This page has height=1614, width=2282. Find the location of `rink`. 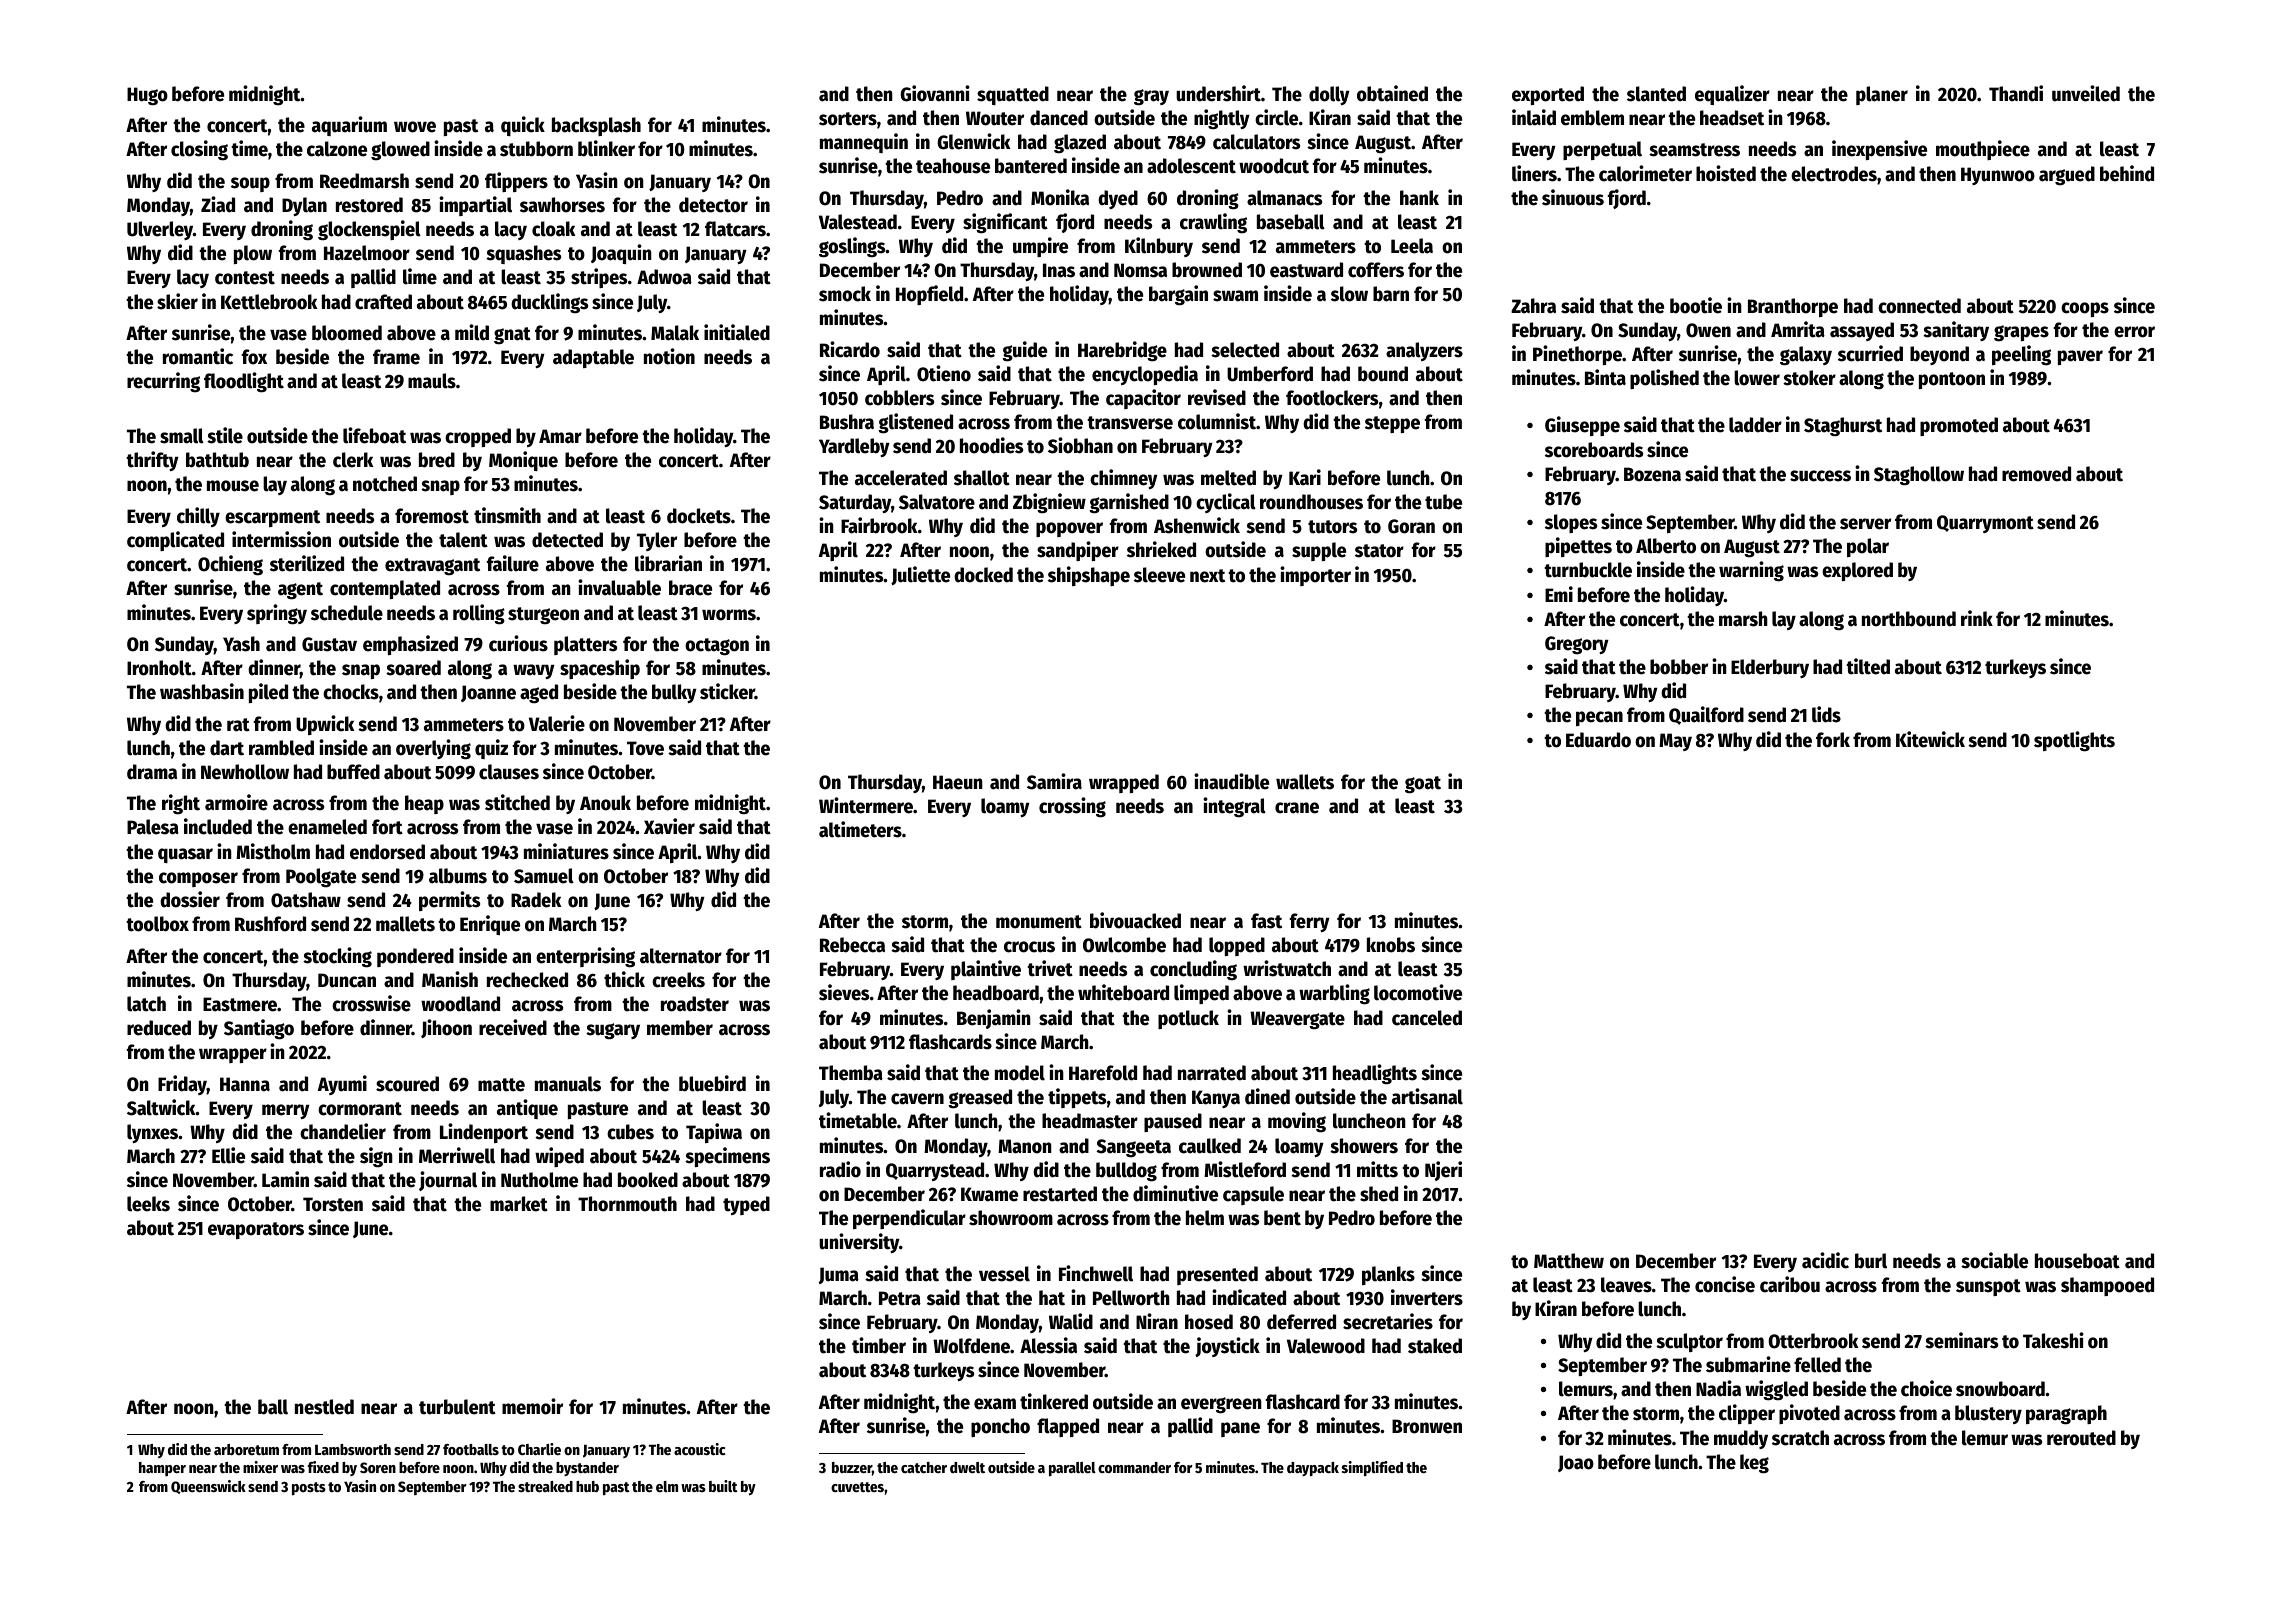

rink is located at coordinates (1977, 618).
